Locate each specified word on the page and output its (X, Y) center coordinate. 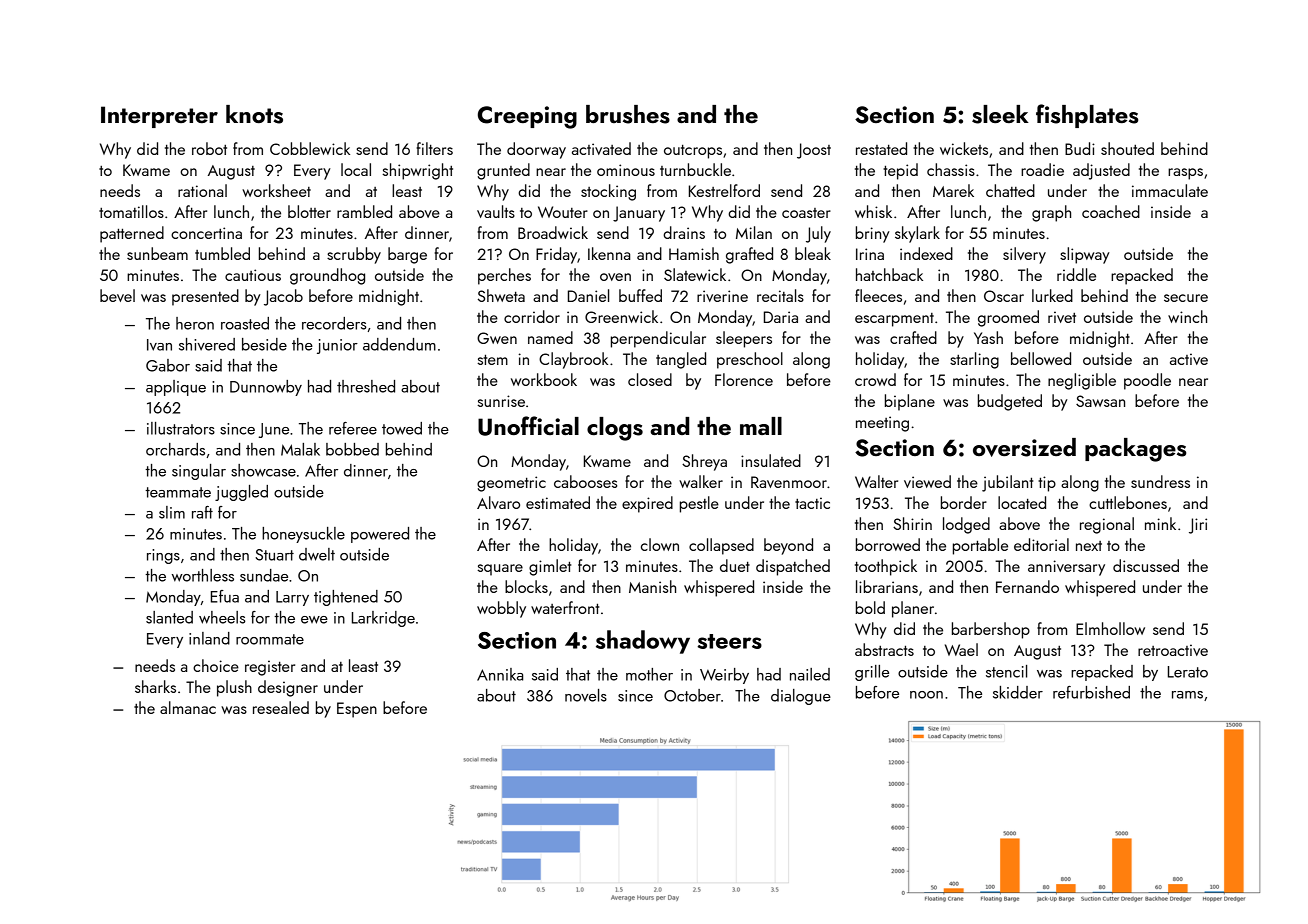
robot (209, 148)
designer (288, 688)
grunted (503, 171)
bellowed (1041, 358)
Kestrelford (724, 190)
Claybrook (573, 360)
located (1022, 502)
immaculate (1170, 190)
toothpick (886, 567)
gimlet (550, 567)
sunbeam (157, 253)
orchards (175, 449)
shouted (1127, 148)
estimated (558, 502)
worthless (203, 575)
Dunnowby (266, 388)
